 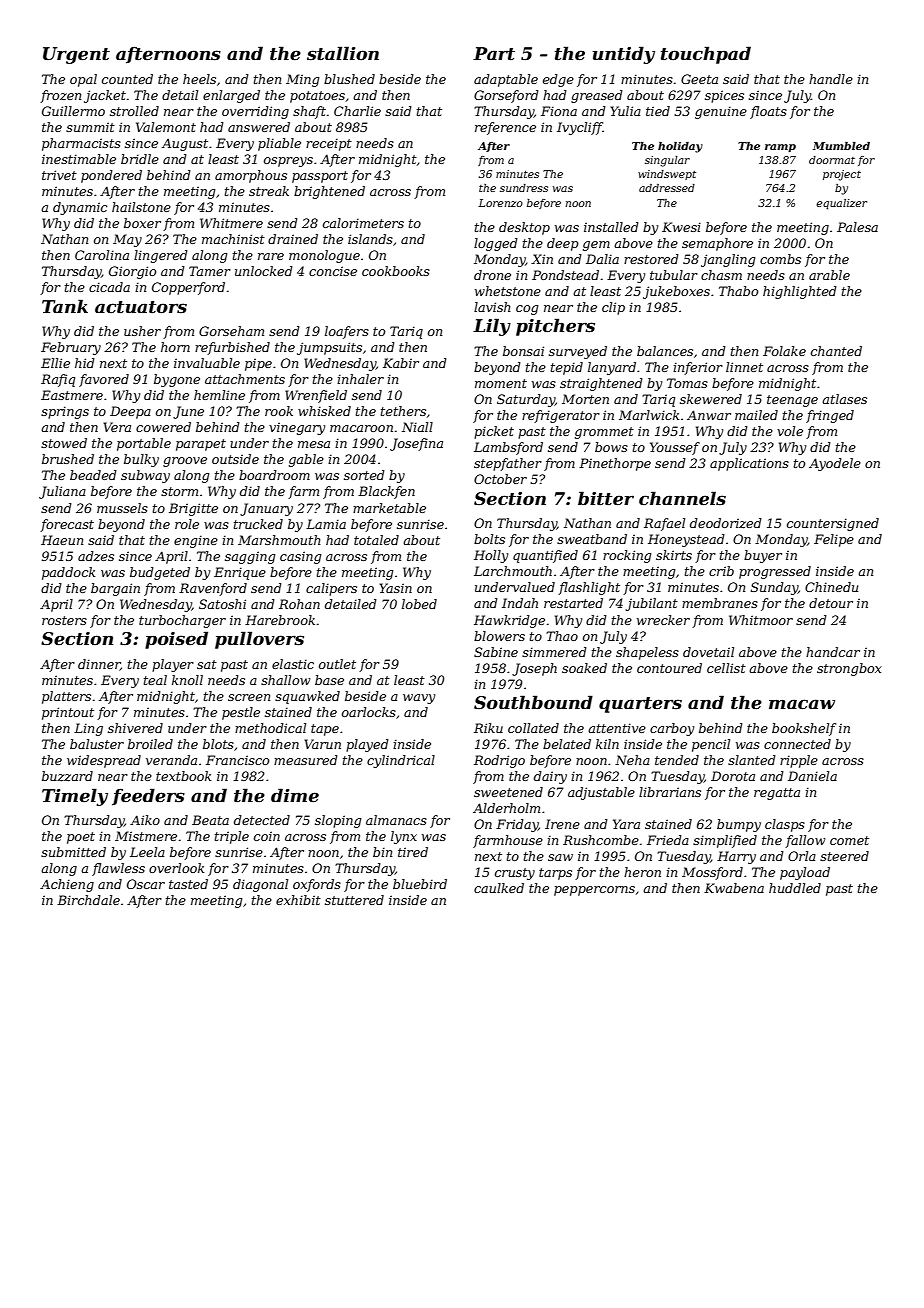 I want to click on outlet, so click(x=337, y=664).
